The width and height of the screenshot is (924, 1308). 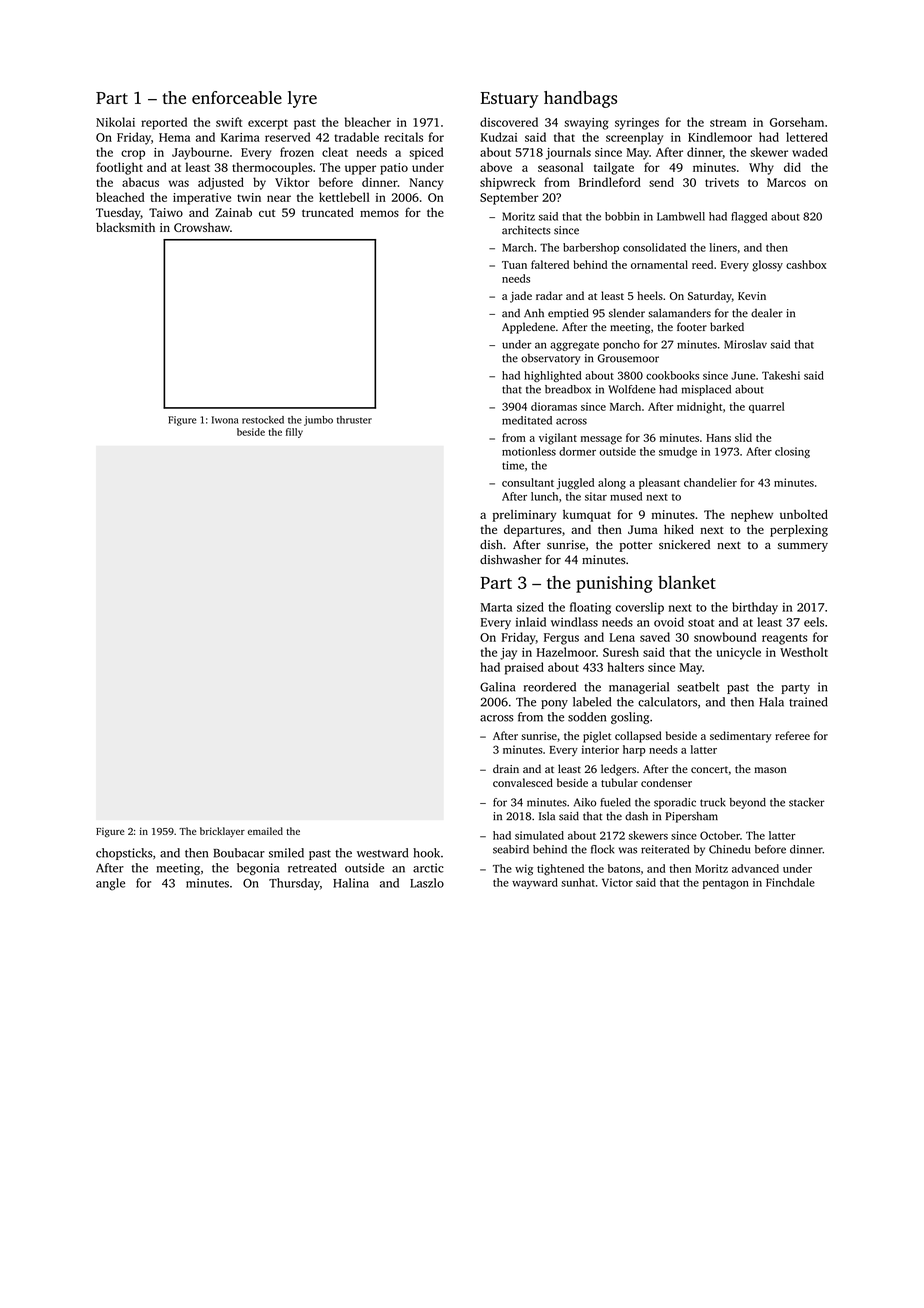 I want to click on emailed, so click(x=265, y=831).
